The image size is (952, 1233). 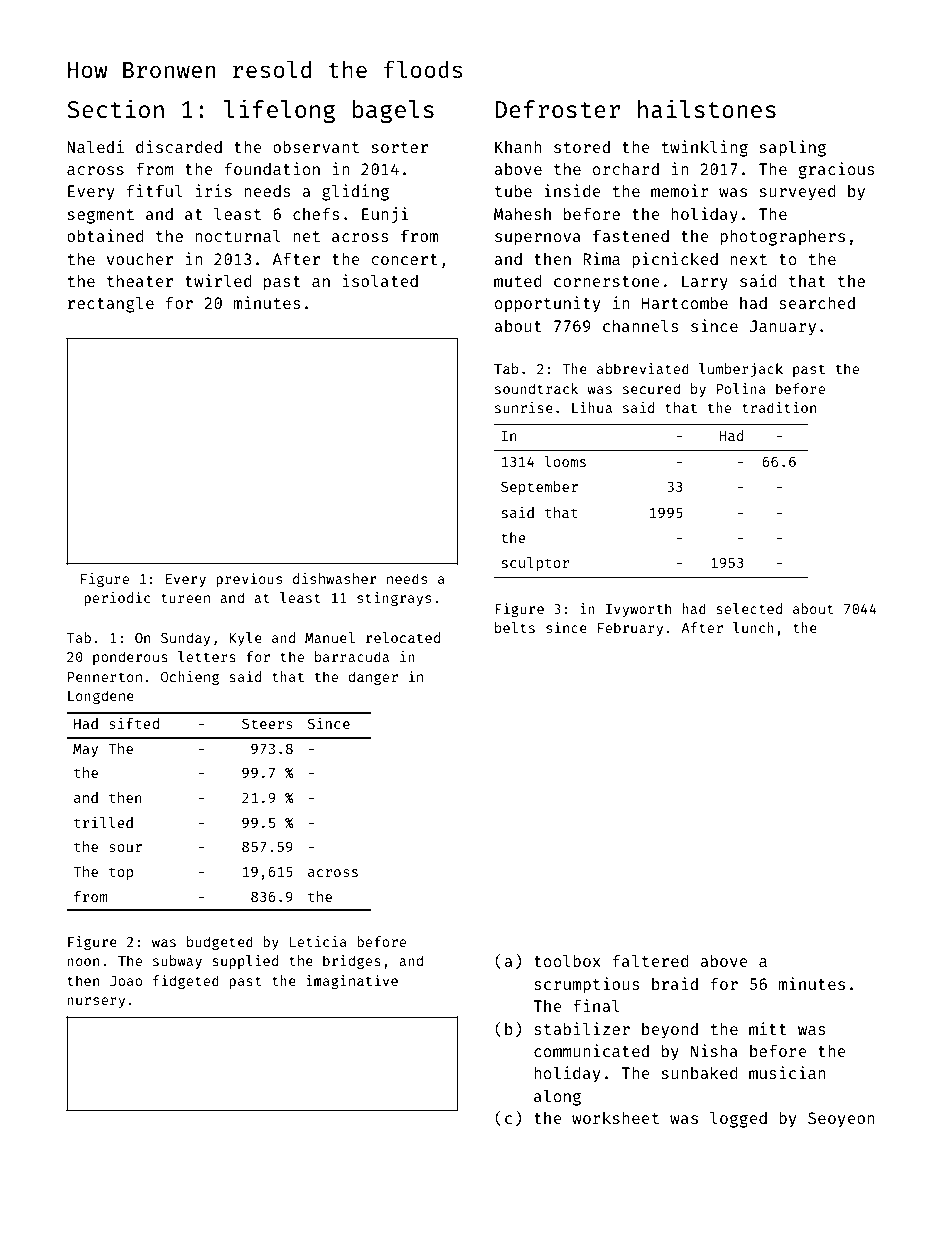 What do you see at coordinates (96, 1002) in the screenshot?
I see `nursery` at bounding box center [96, 1002].
